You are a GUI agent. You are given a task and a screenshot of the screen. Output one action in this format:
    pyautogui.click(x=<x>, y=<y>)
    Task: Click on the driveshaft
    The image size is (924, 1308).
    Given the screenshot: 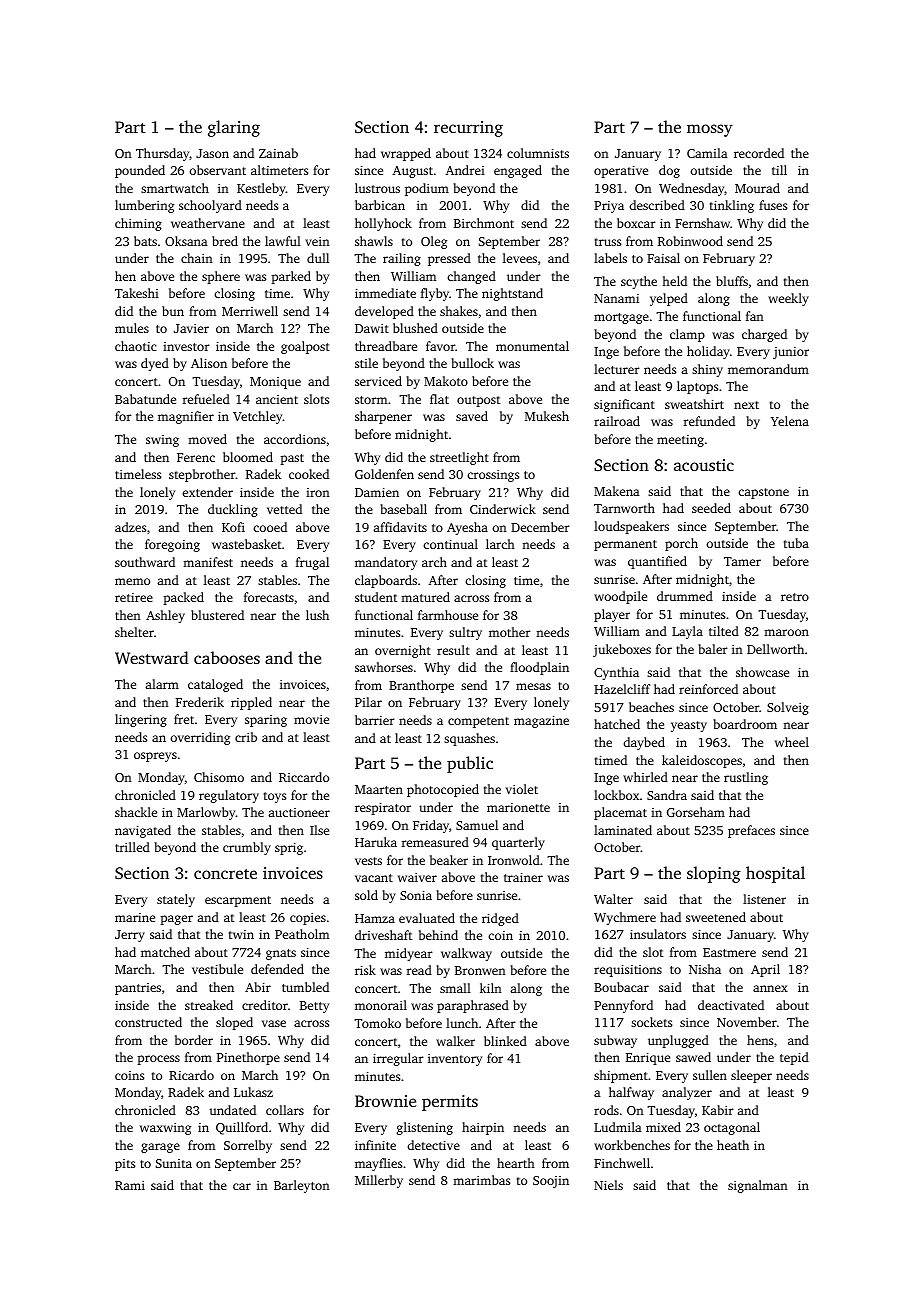 What is the action you would take?
    pyautogui.click(x=383, y=935)
